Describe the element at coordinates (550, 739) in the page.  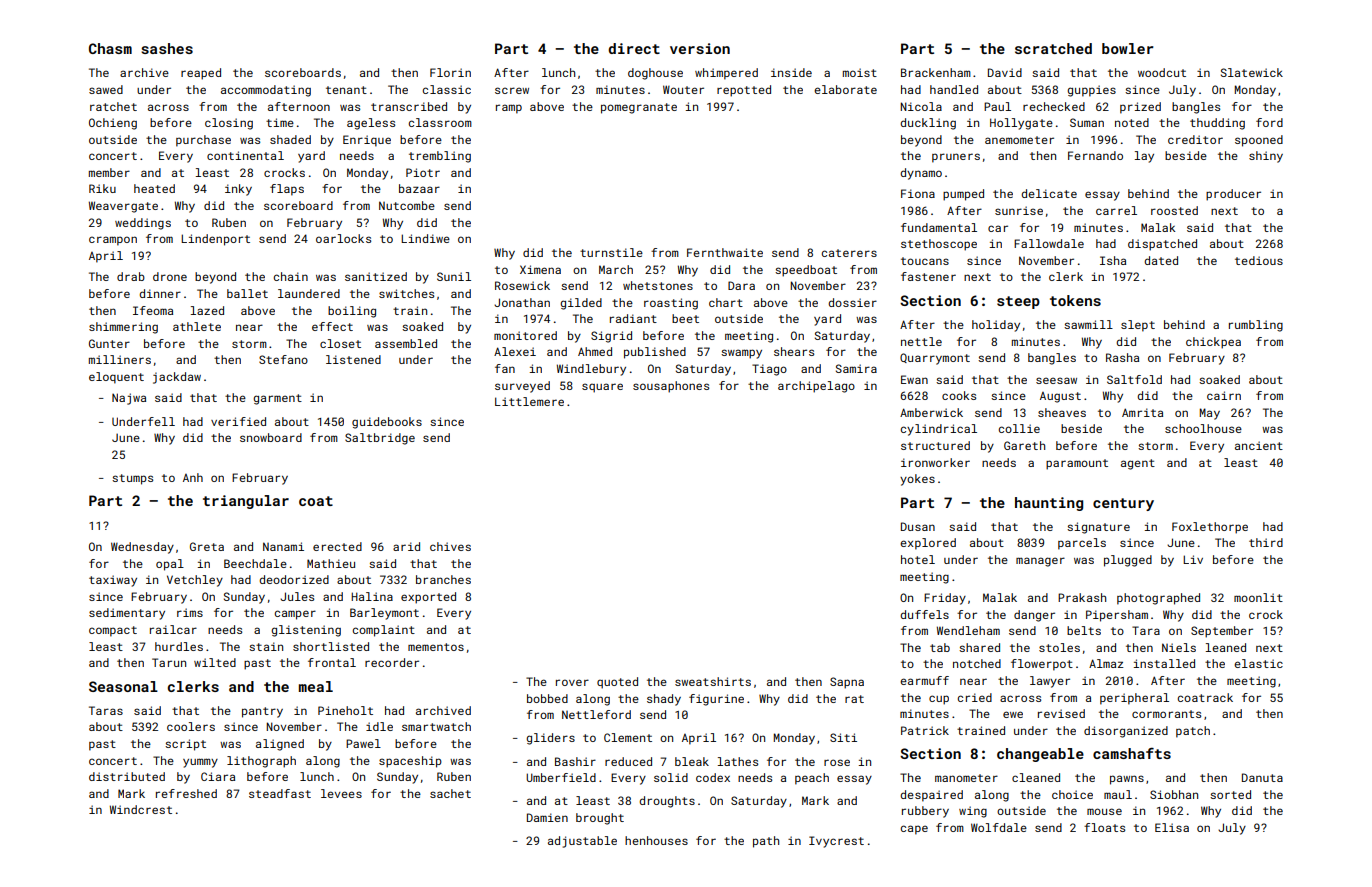
I see `gliders` at that location.
